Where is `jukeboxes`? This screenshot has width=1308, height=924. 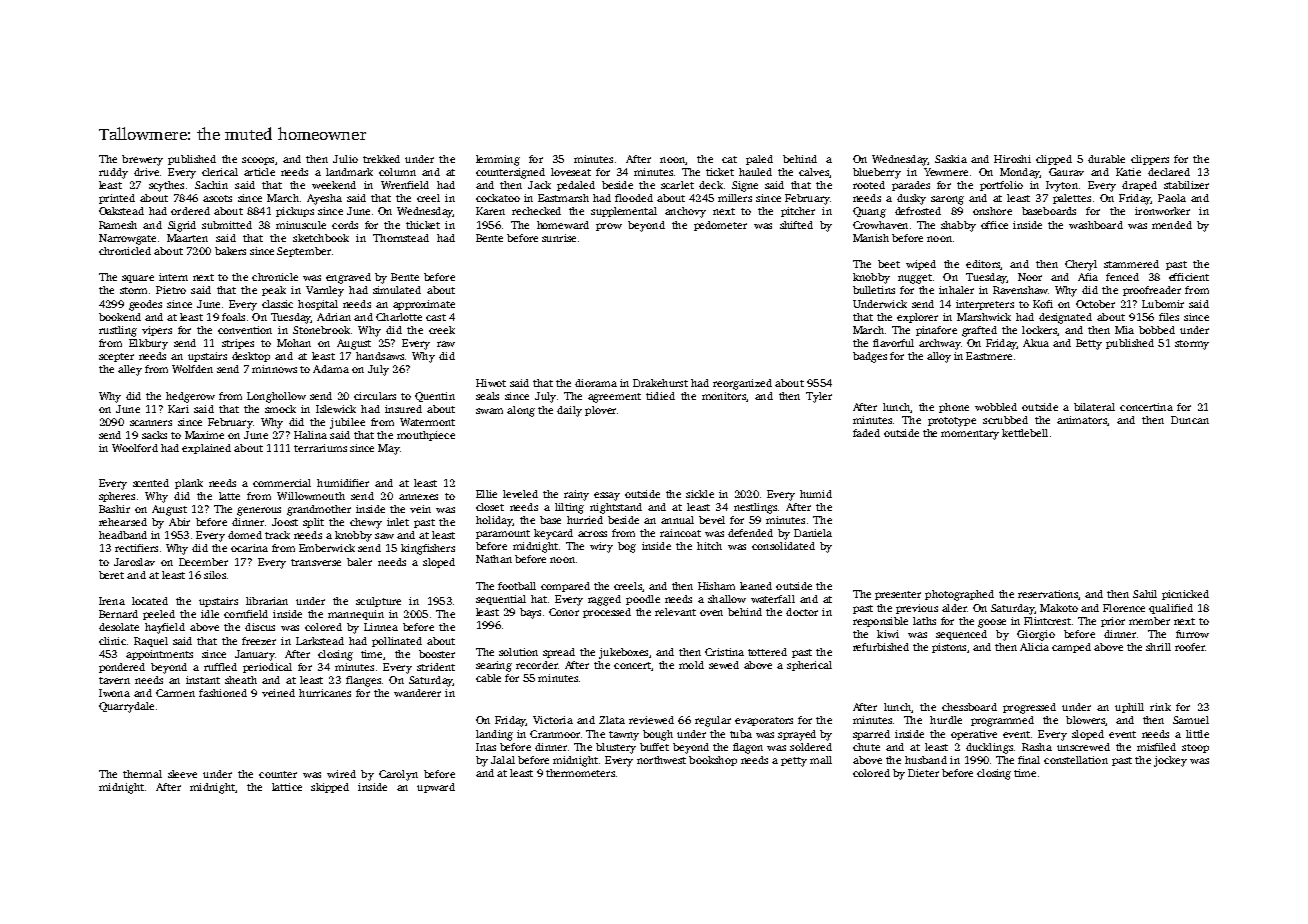
jukeboxes is located at coordinates (623, 653).
